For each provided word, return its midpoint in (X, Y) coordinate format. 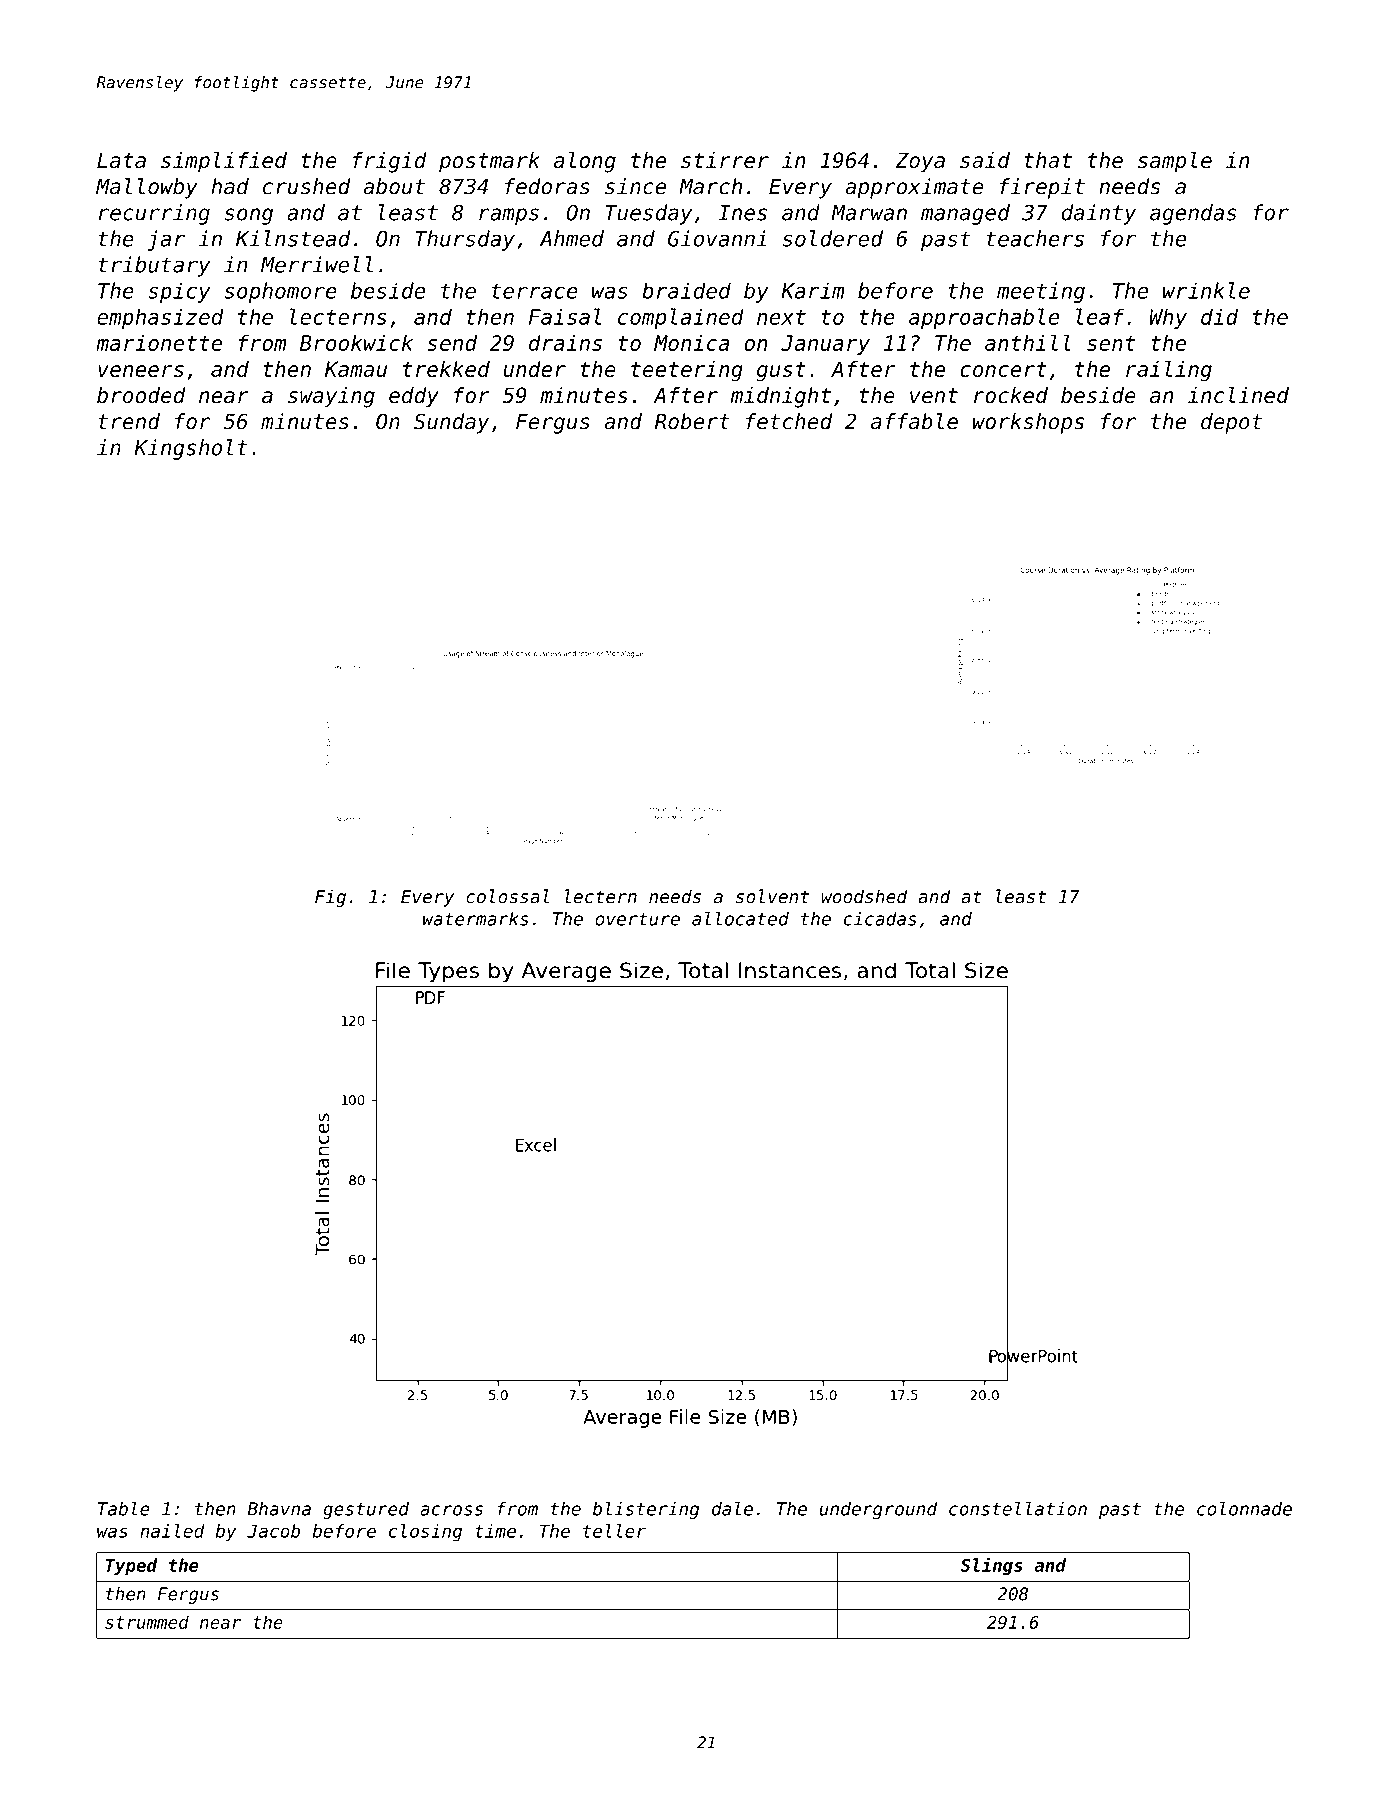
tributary (154, 266)
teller (614, 1531)
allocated (740, 918)
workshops (1028, 423)
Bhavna (279, 1508)
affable (914, 421)
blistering (646, 1510)
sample (1175, 162)
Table (124, 1508)
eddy (414, 397)
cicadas (880, 918)
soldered (833, 238)
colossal (507, 896)
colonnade (1244, 1508)
